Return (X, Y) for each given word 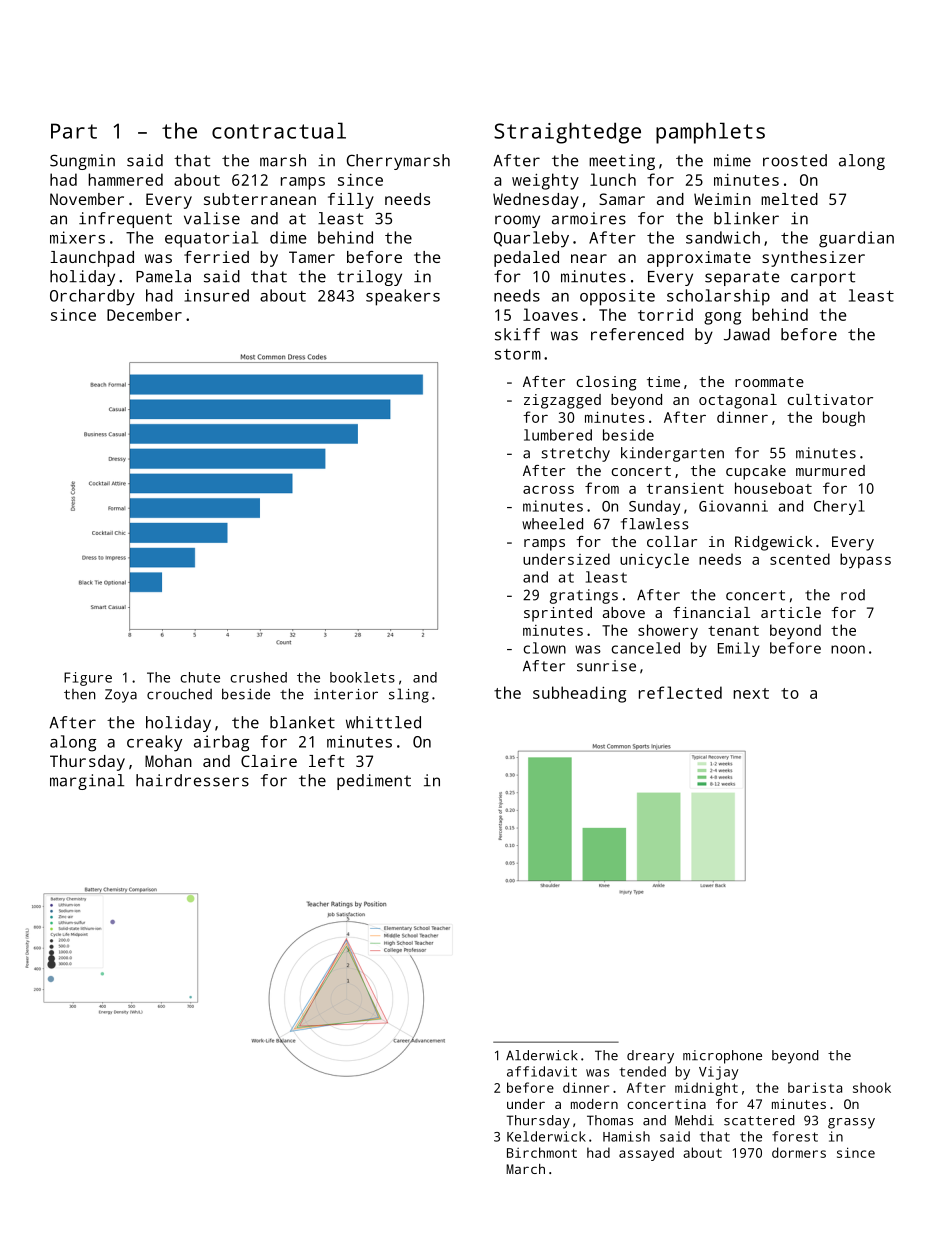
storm (518, 354)
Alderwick (542, 1055)
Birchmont (542, 1152)
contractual (279, 130)
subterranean (260, 199)
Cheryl (839, 507)
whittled (383, 722)
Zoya (121, 696)
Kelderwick (546, 1136)
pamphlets (710, 133)
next (751, 693)
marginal (87, 782)
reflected (680, 692)
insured (217, 295)
